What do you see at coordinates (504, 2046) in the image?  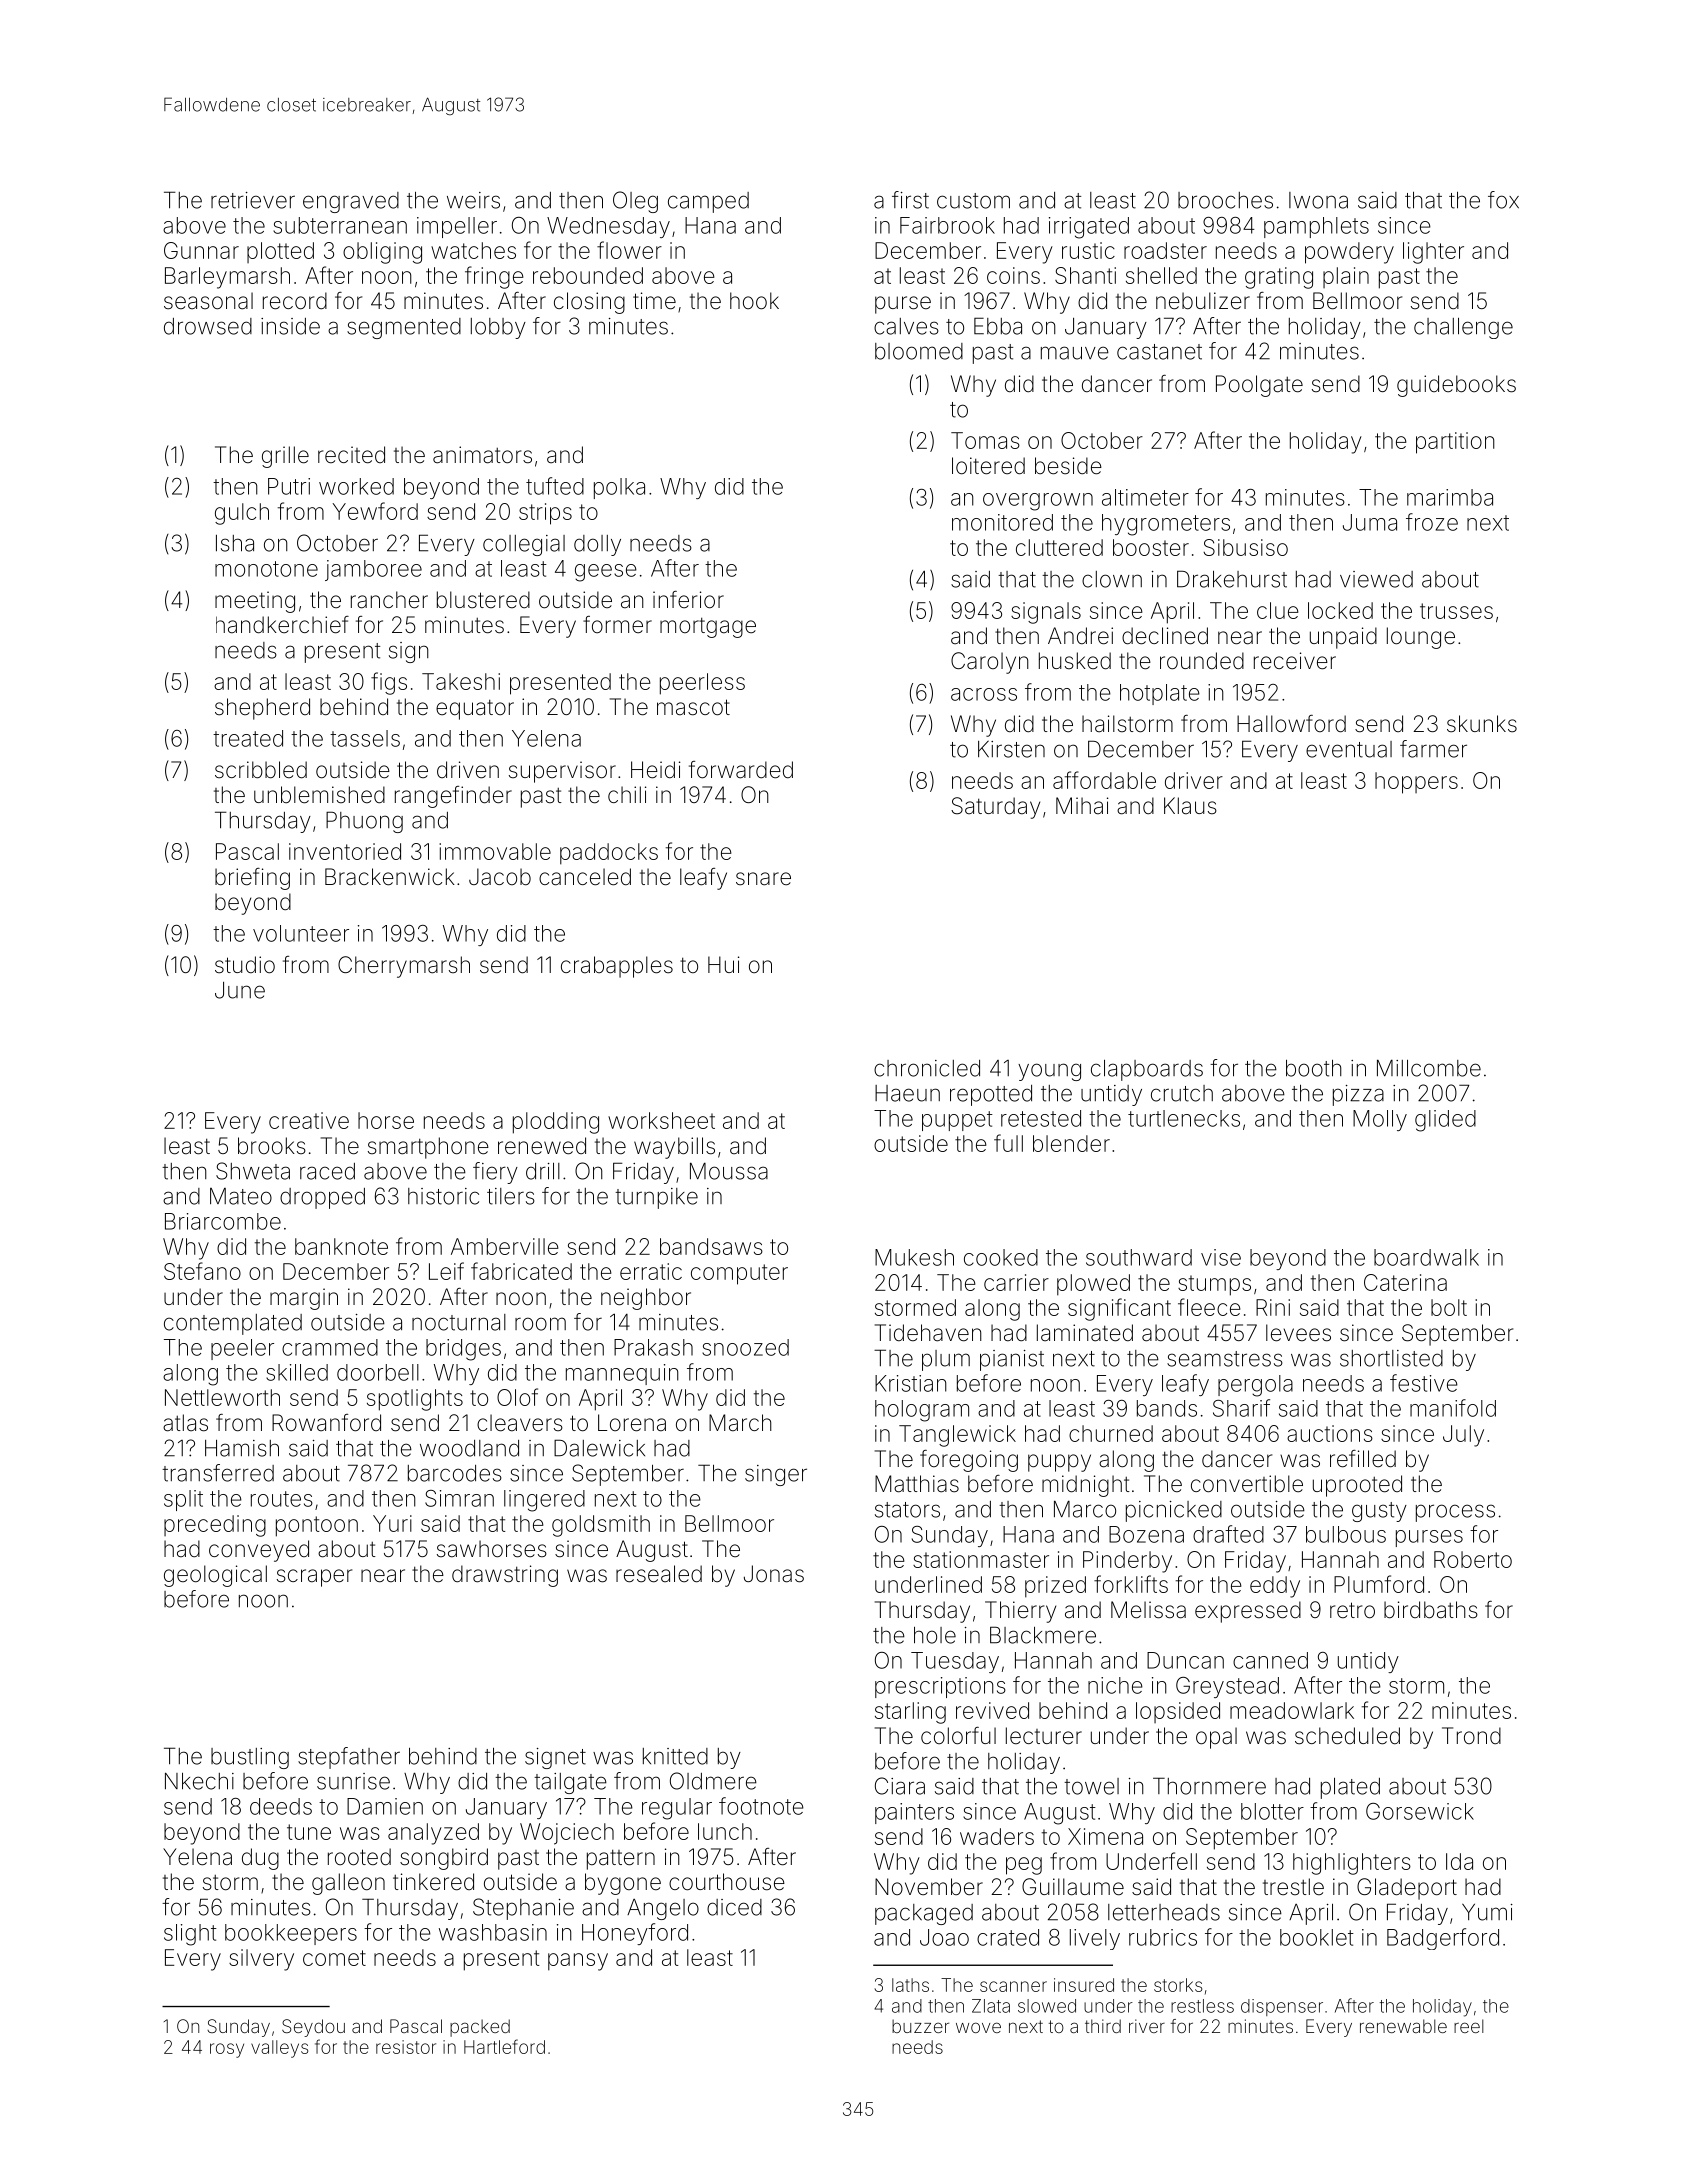 I see `Hartleford` at bounding box center [504, 2046].
